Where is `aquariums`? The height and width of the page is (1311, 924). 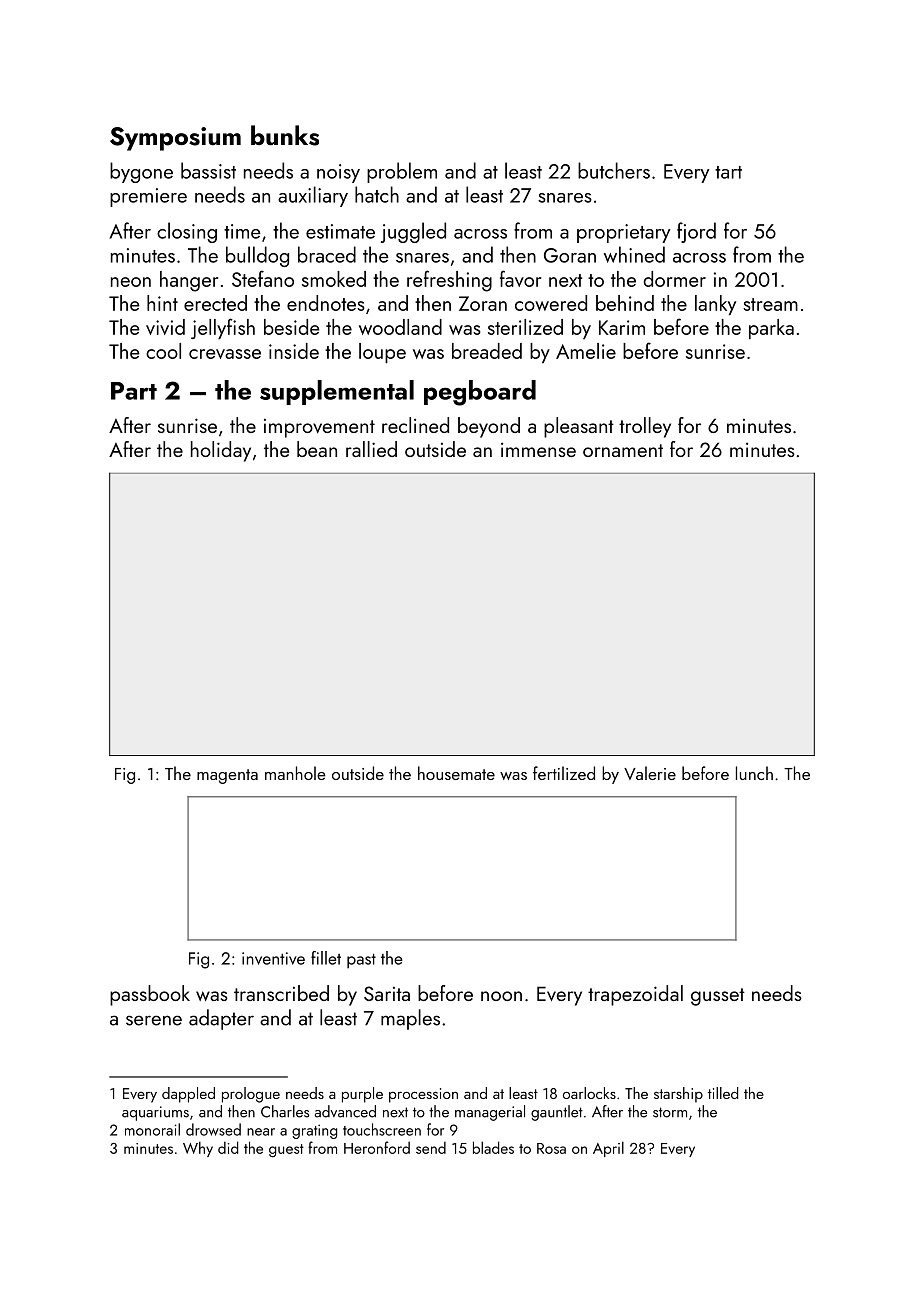
aquariums is located at coordinates (155, 1113).
